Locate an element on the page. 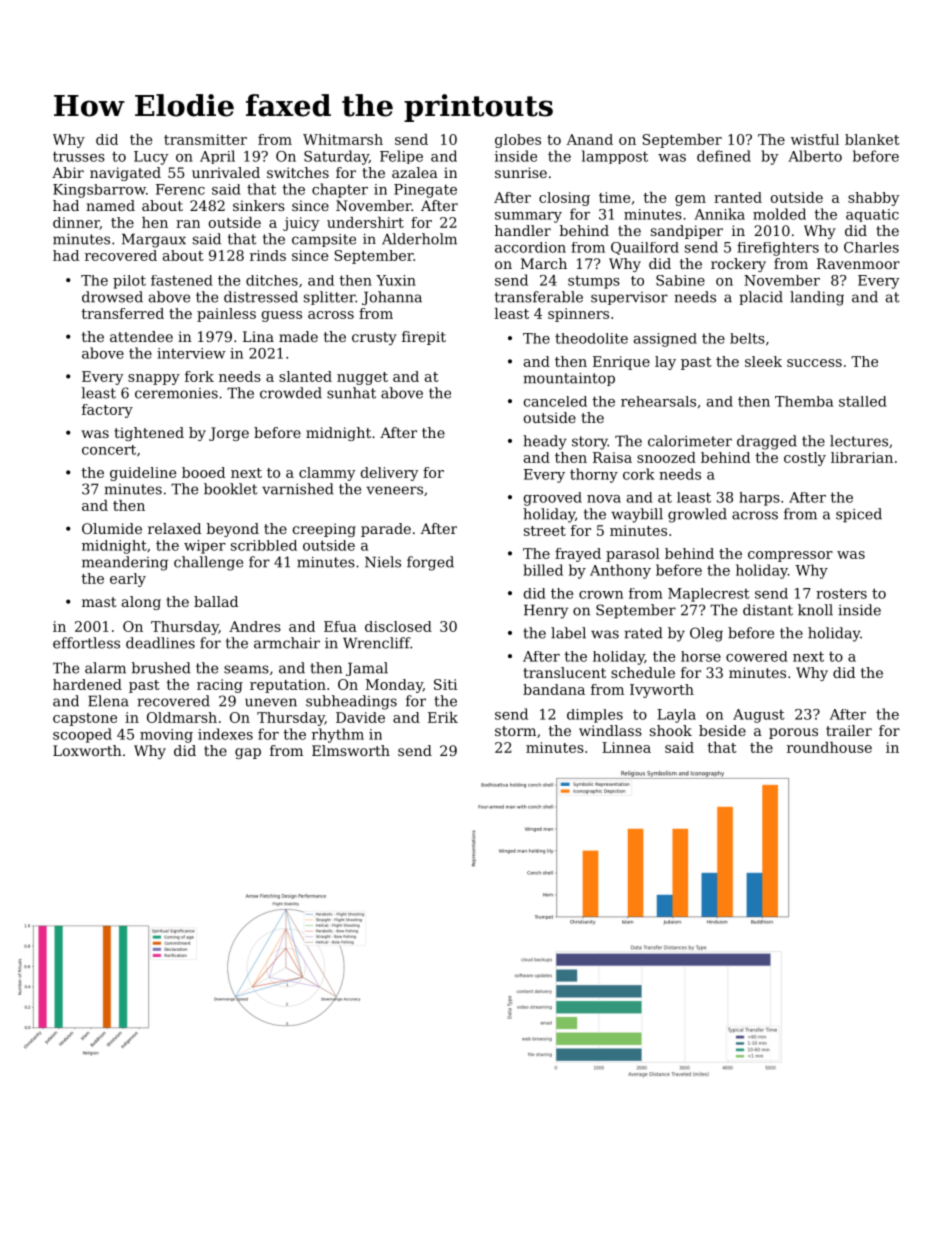 The height and width of the document is (1233, 952). stalled is located at coordinates (863, 401).
